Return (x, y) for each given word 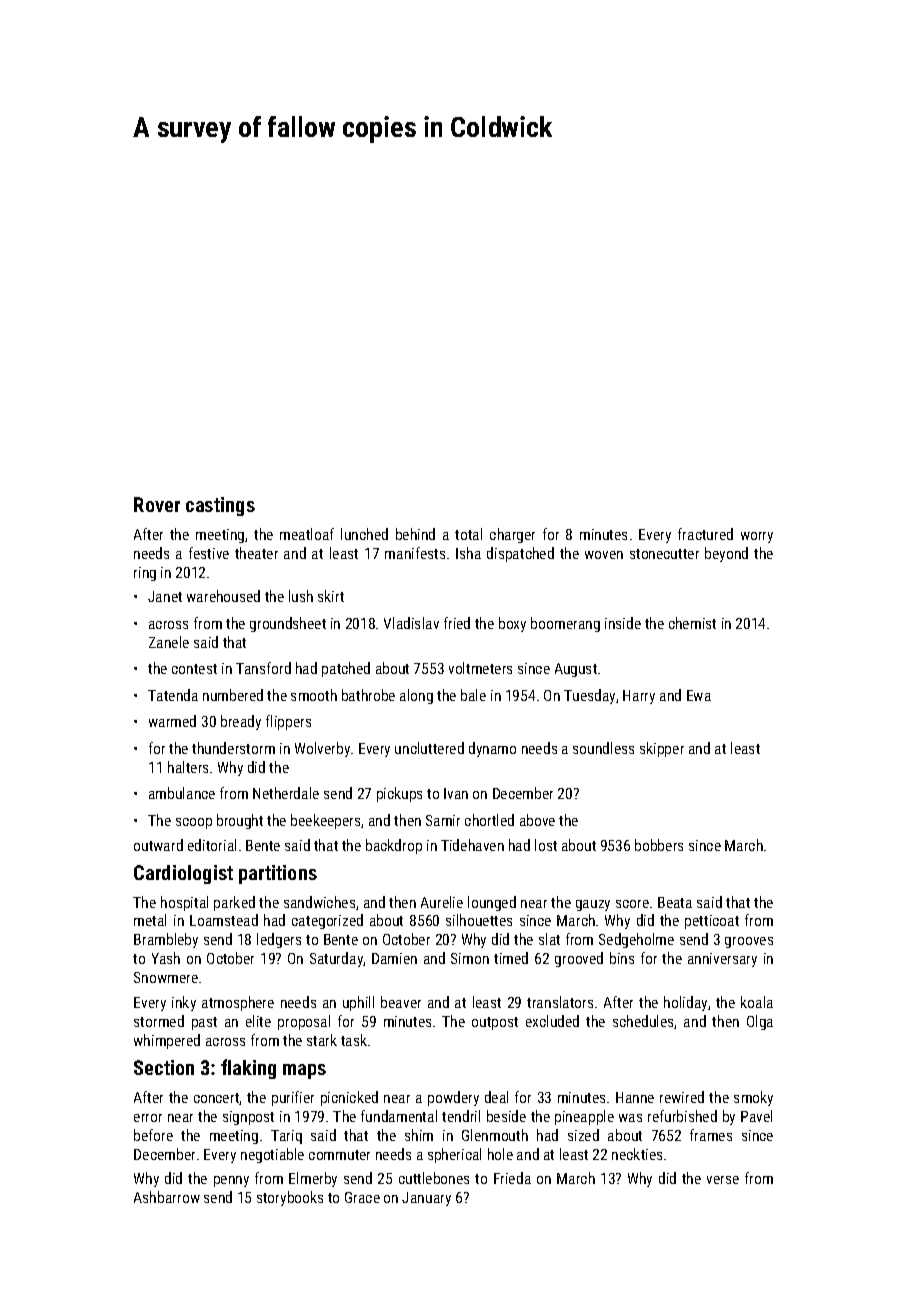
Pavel (756, 1116)
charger (512, 535)
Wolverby (322, 749)
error (148, 1118)
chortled (489, 820)
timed (511, 958)
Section (164, 1067)
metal (150, 920)
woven (604, 555)
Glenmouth (495, 1135)
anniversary (722, 960)
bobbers (659, 845)
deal (496, 1097)
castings (220, 506)
